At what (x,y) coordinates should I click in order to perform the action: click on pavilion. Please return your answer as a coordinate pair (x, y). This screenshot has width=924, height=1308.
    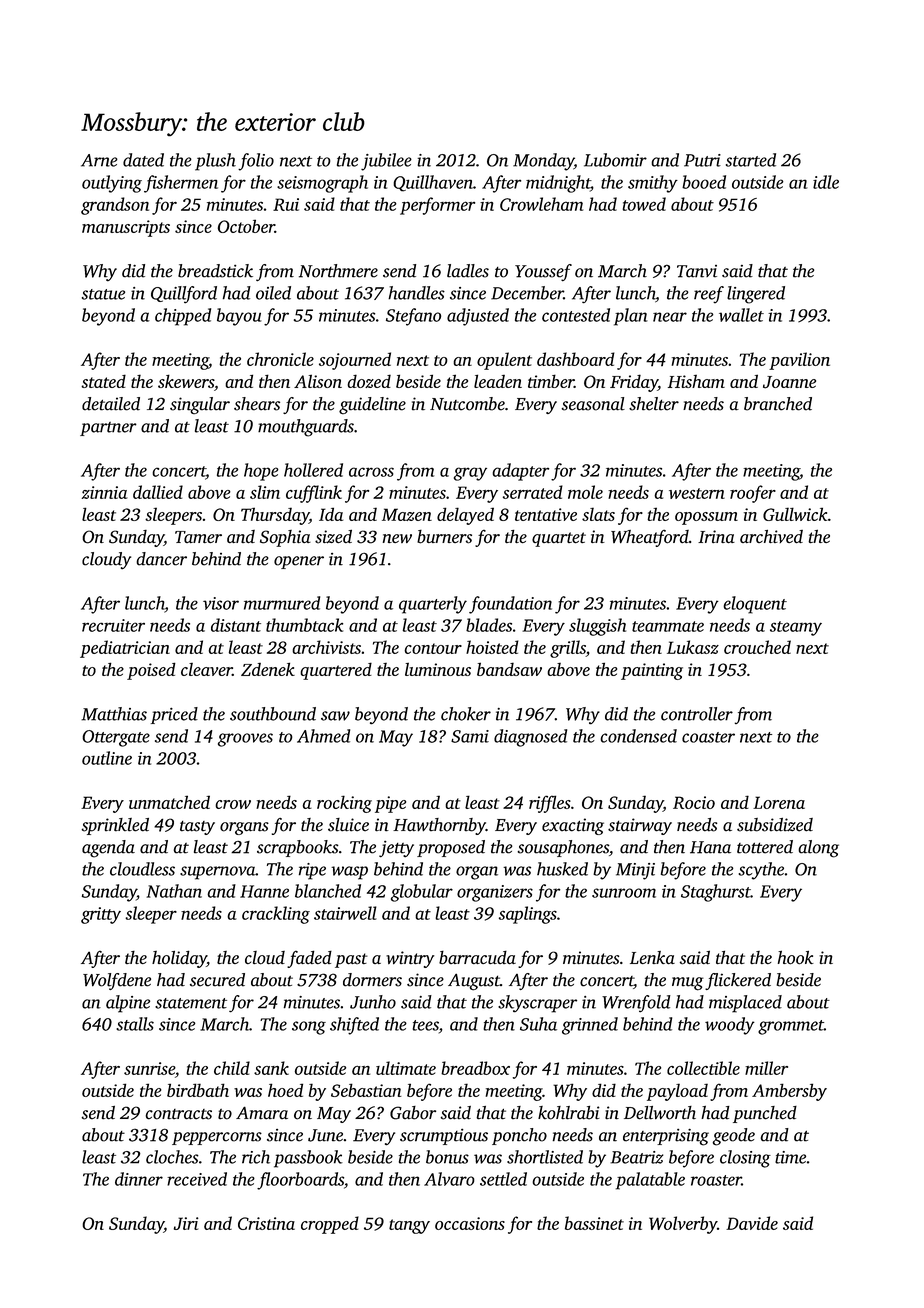
    Looking at the image, I should click on (799, 361).
